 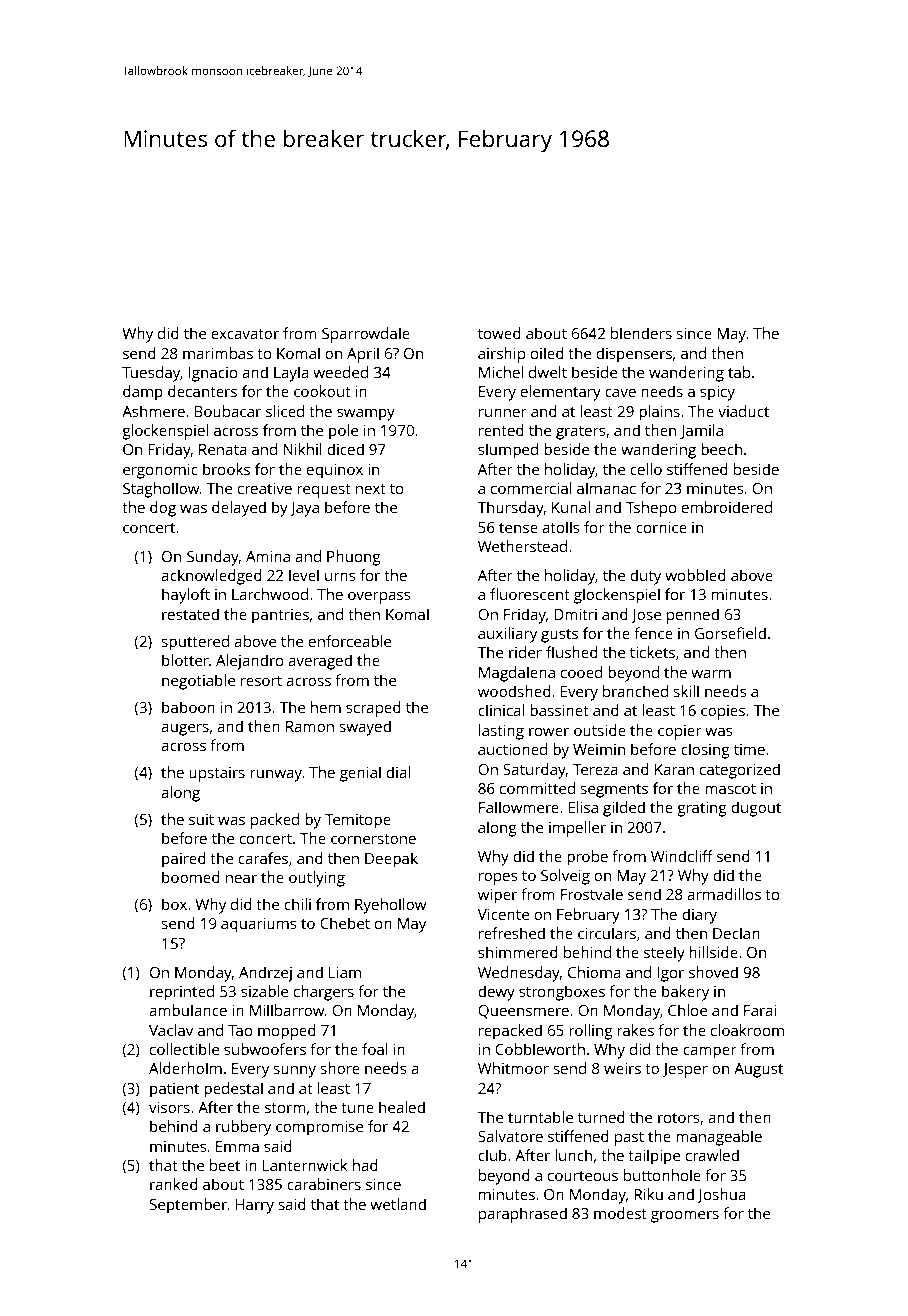 What do you see at coordinates (245, 334) in the page?
I see `excavator` at bounding box center [245, 334].
